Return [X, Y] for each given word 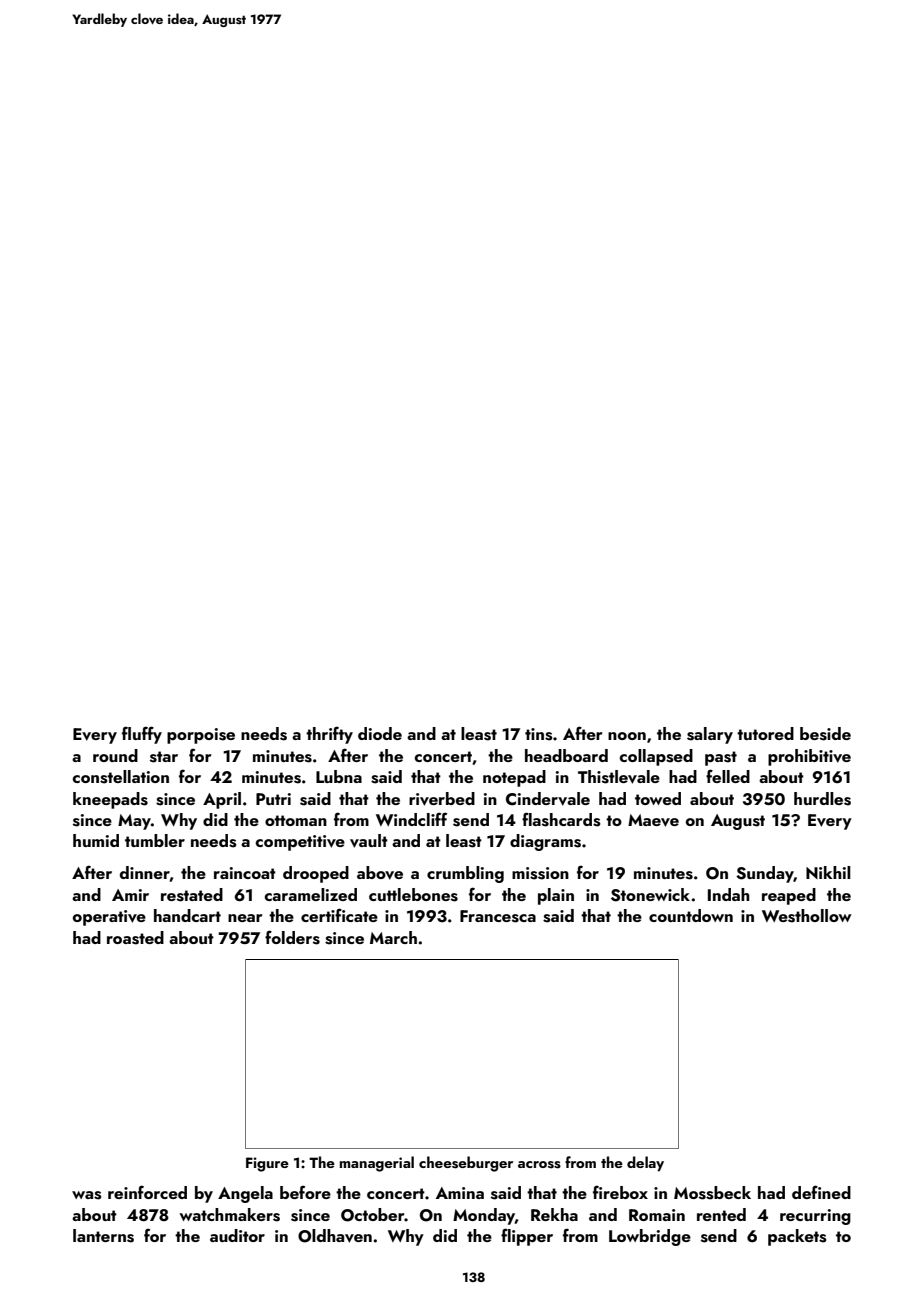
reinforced [147, 1192]
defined [821, 1192]
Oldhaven [335, 1236]
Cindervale [548, 799]
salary [710, 735]
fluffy [142, 735]
